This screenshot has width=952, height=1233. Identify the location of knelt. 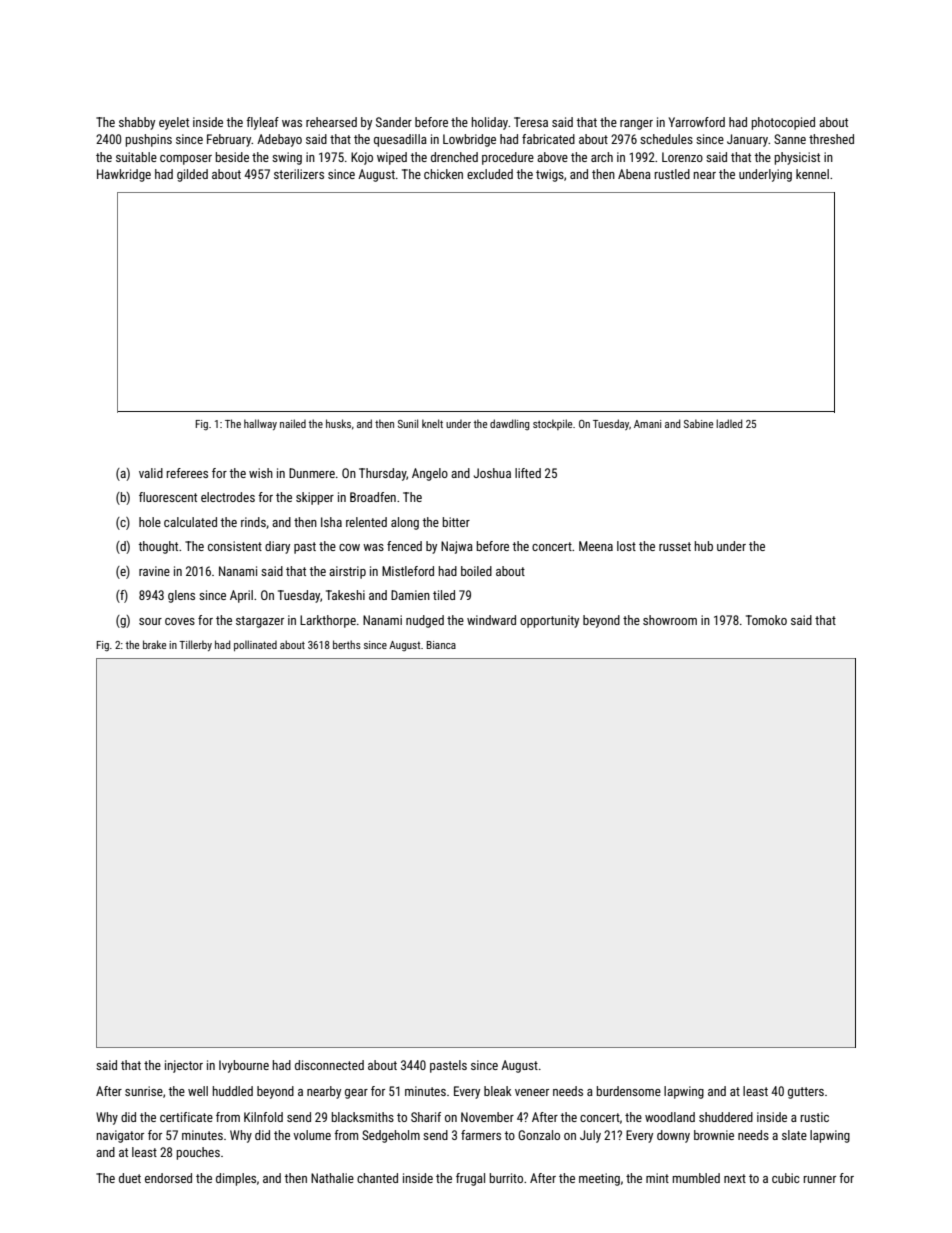
(432, 423).
